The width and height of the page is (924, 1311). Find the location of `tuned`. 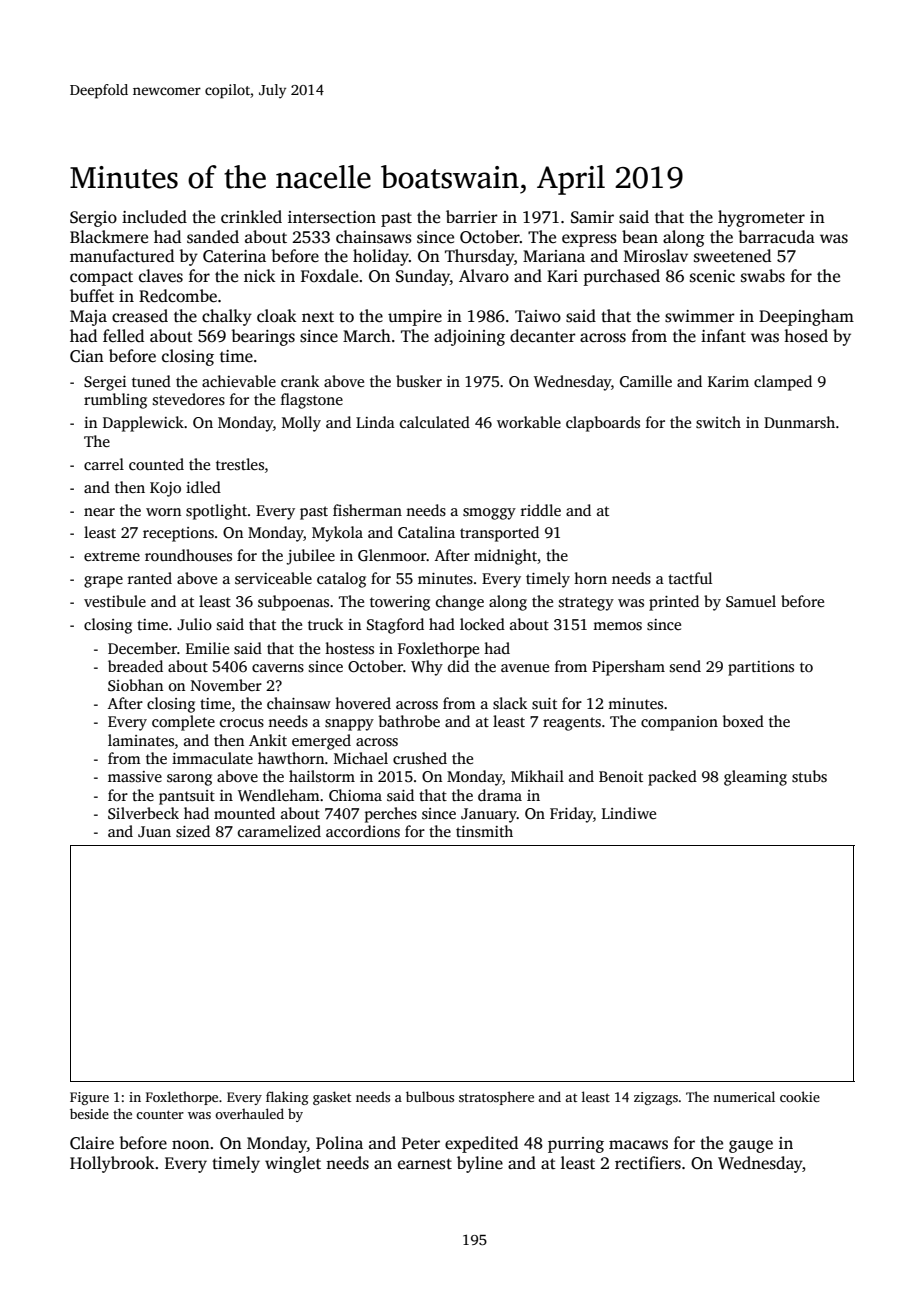

tuned is located at coordinates (151, 381).
